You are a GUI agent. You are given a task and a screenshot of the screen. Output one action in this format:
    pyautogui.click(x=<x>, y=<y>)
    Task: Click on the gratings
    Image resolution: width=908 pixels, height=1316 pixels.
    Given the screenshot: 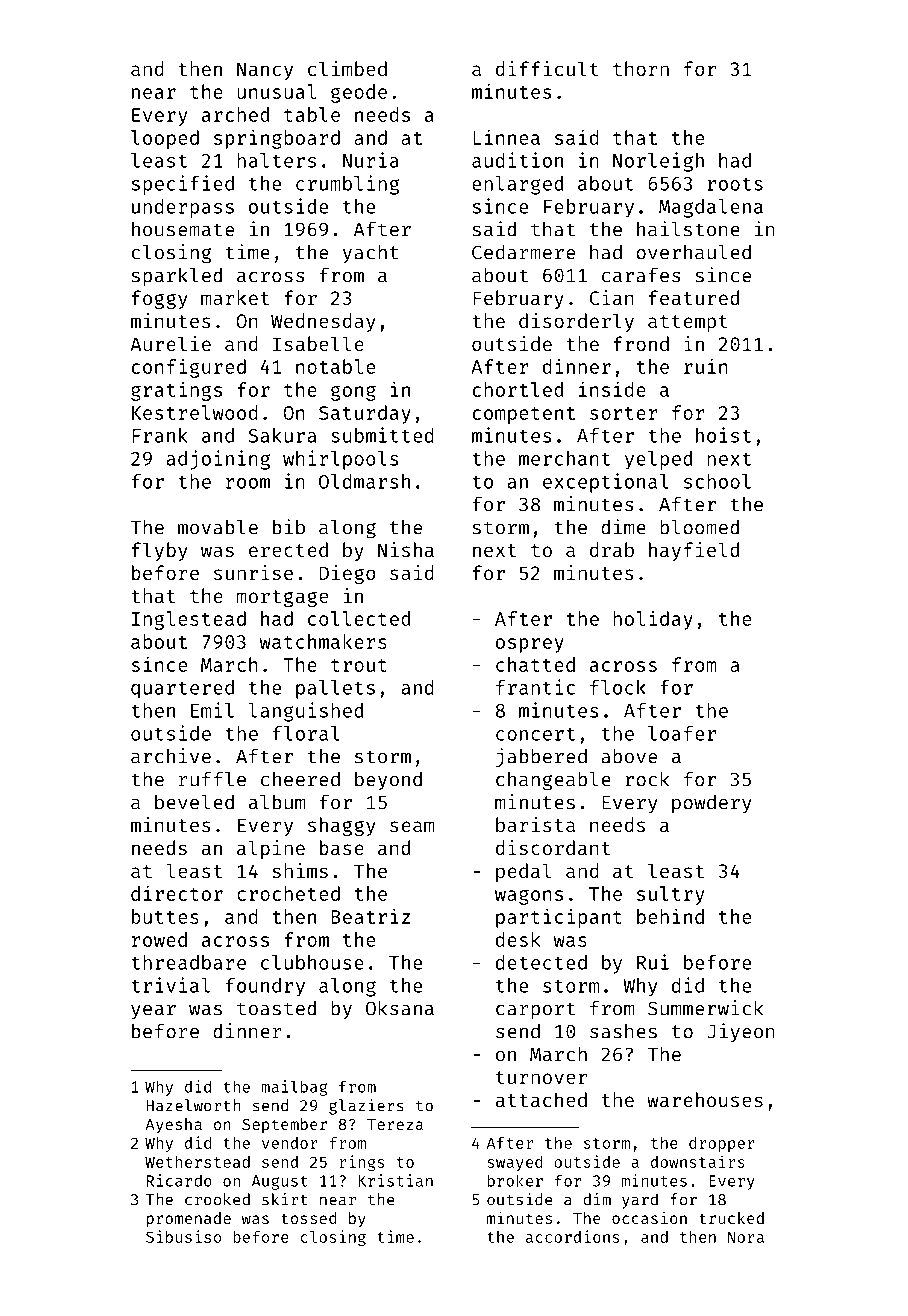 What is the action you would take?
    pyautogui.click(x=176, y=391)
